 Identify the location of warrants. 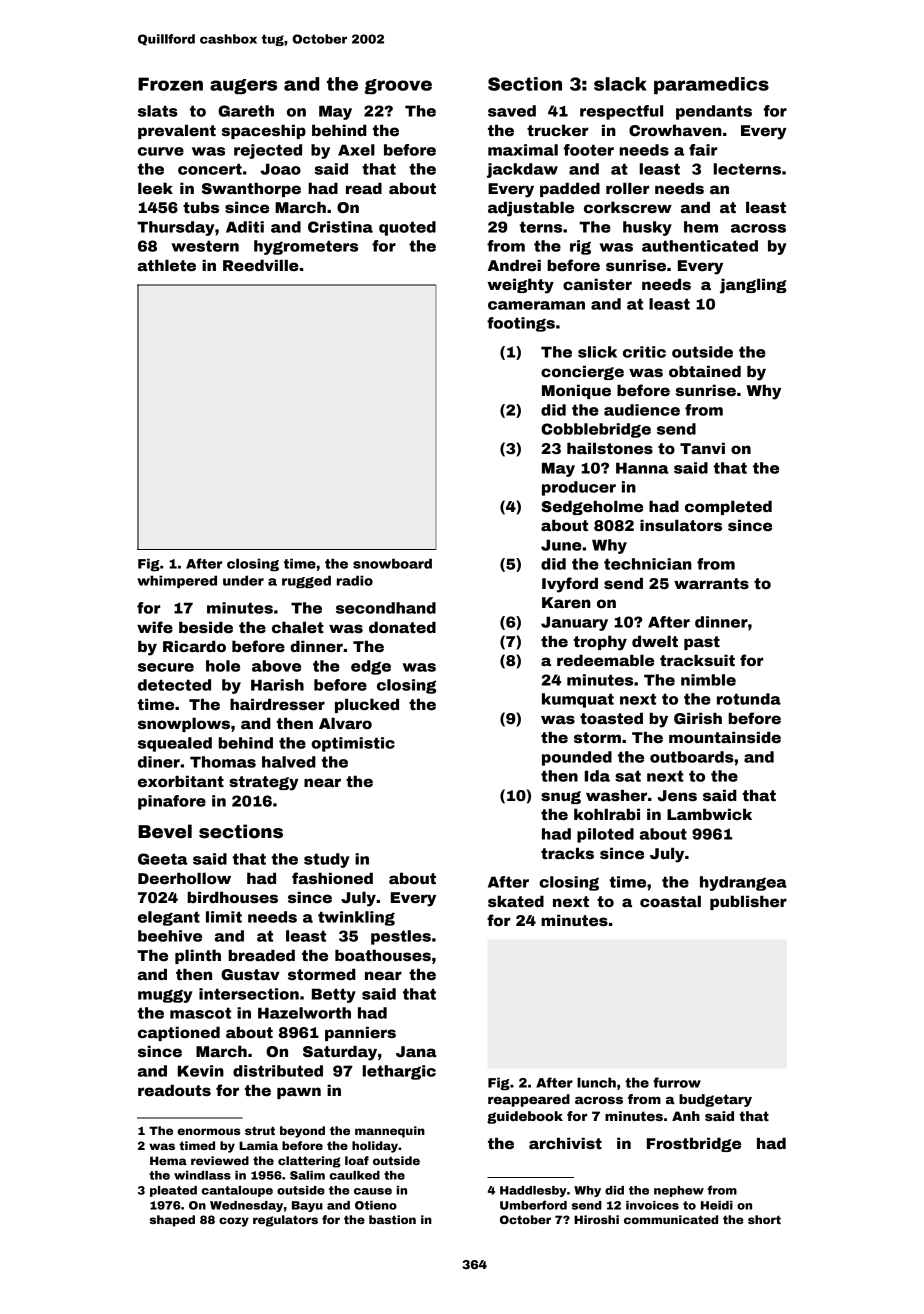
(711, 583).
